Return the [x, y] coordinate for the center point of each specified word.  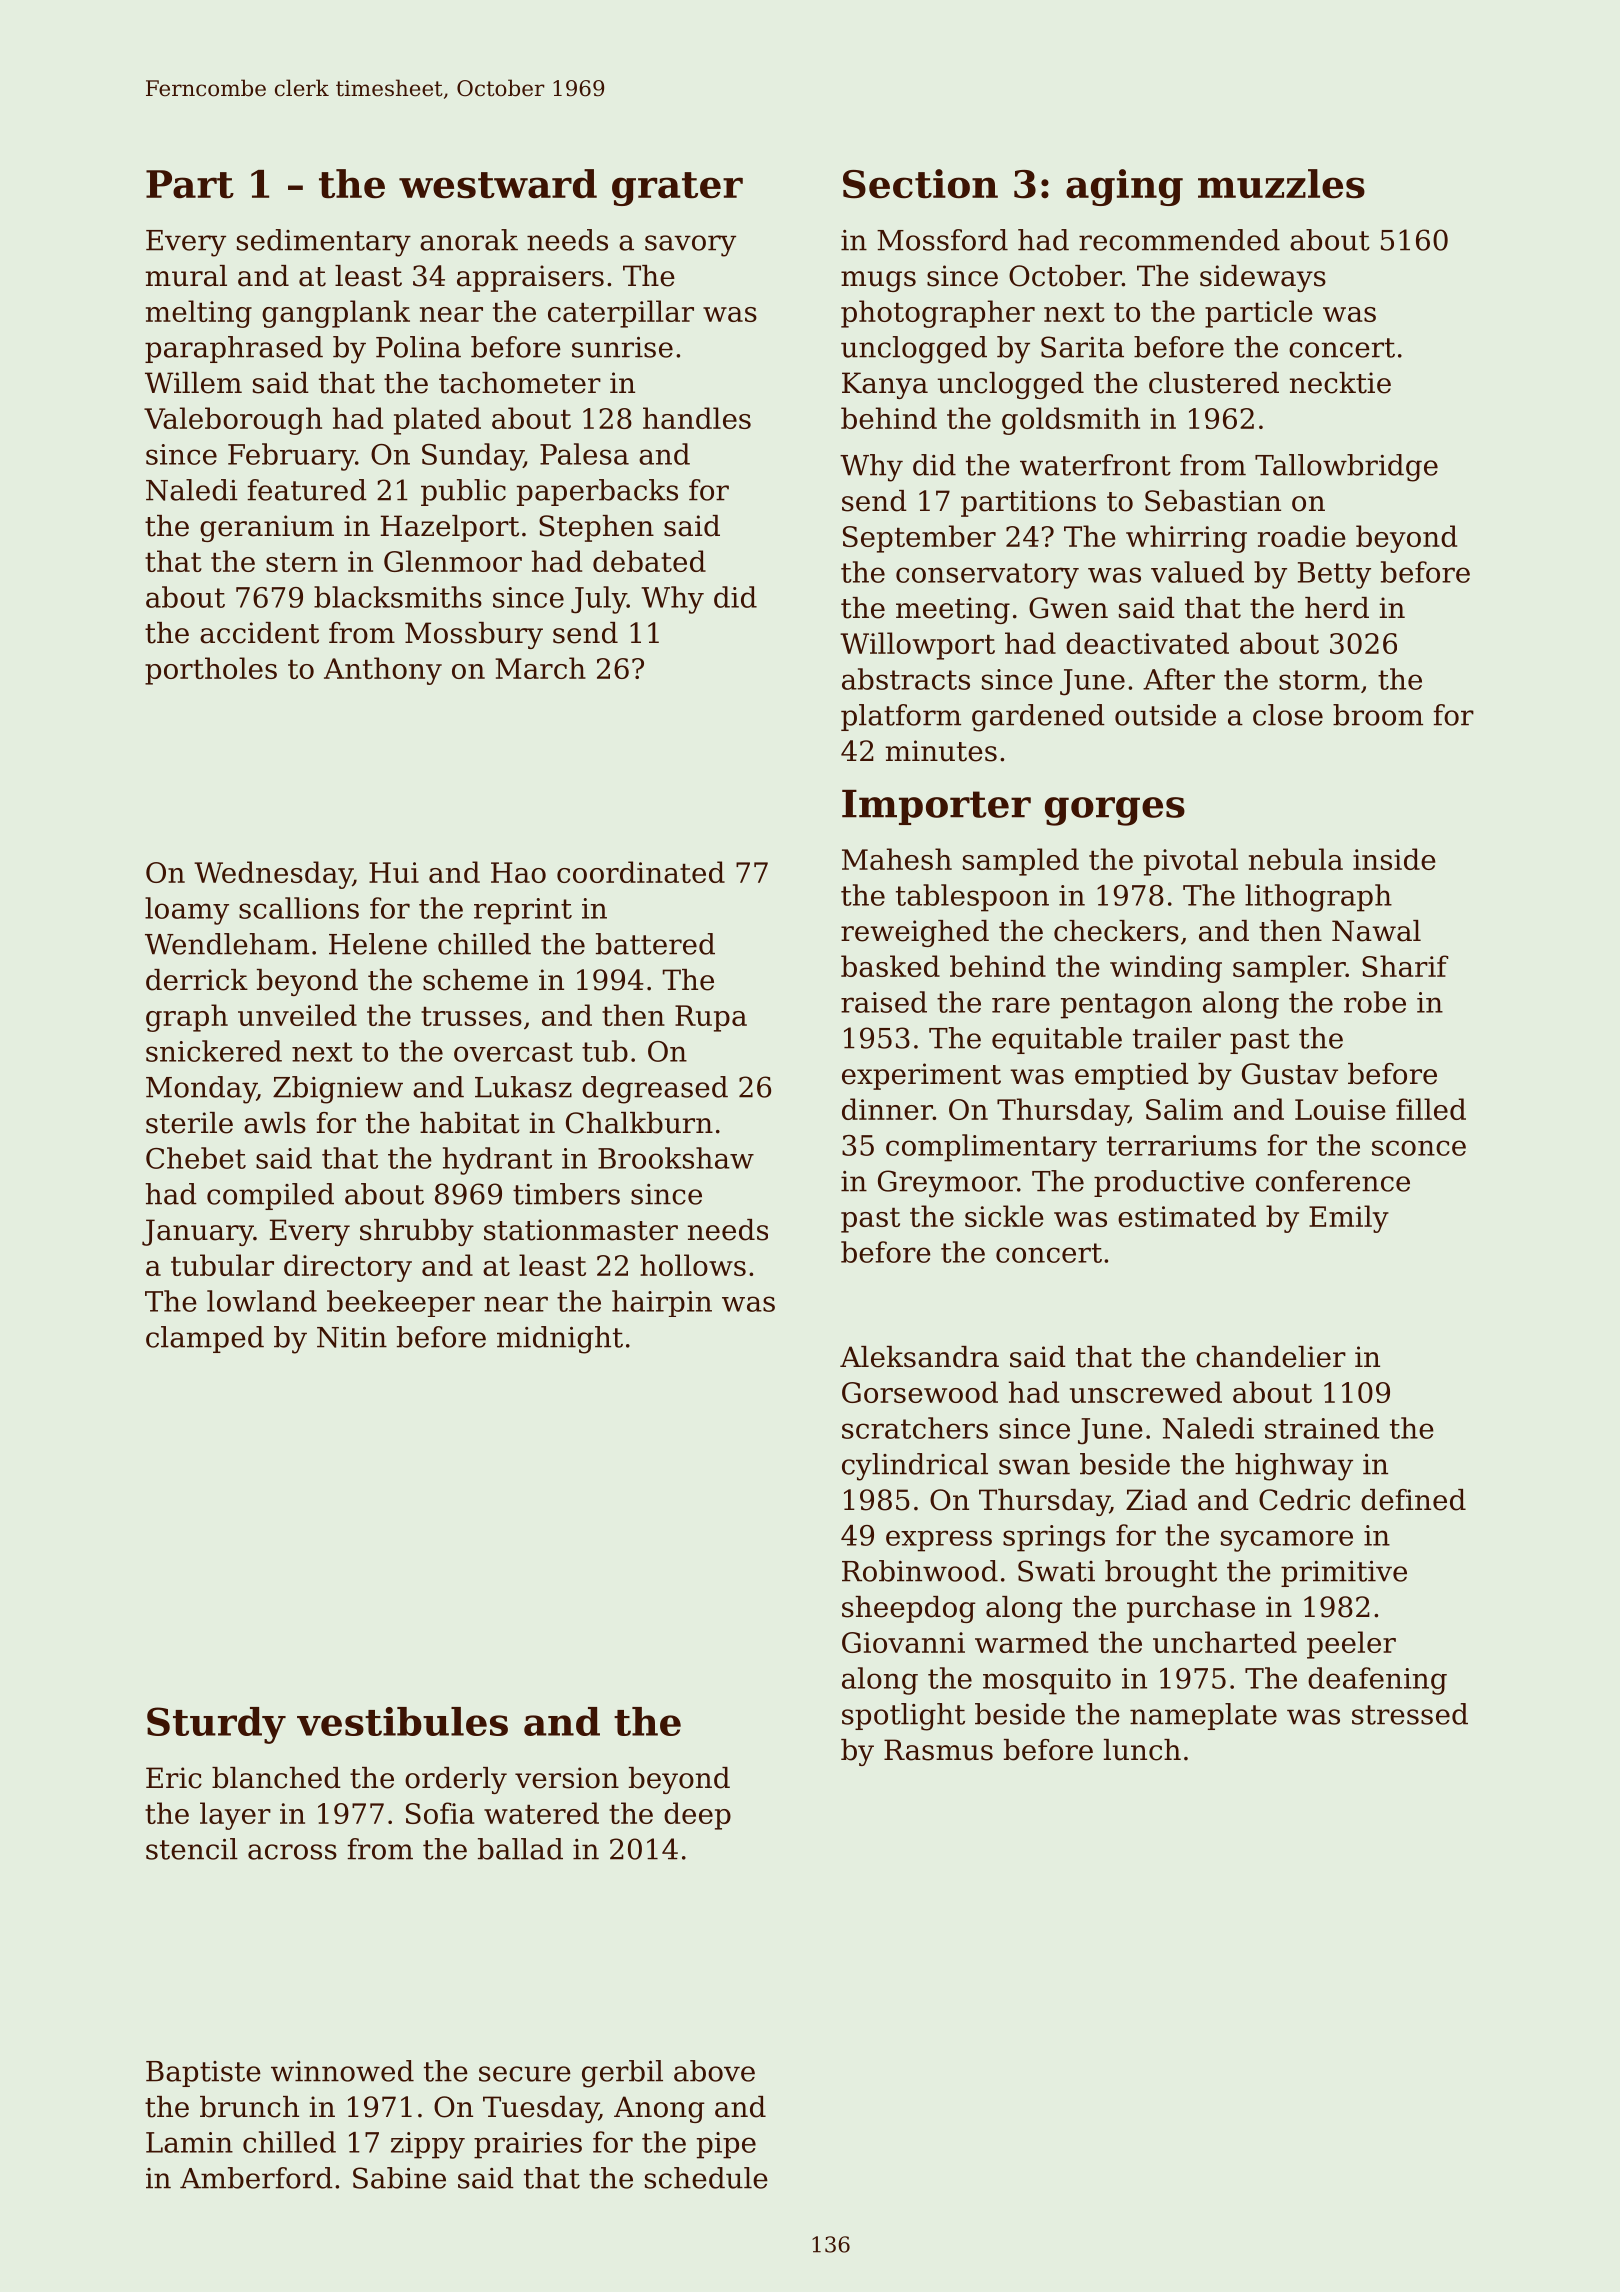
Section [920, 184]
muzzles [1281, 184]
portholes [211, 671]
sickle [1004, 1216]
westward [498, 184]
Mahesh [897, 859]
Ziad [1156, 1500]
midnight [560, 1340]
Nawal [1376, 931]
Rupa [711, 1018]
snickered [214, 1051]
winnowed [342, 2071]
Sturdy [216, 1725]
